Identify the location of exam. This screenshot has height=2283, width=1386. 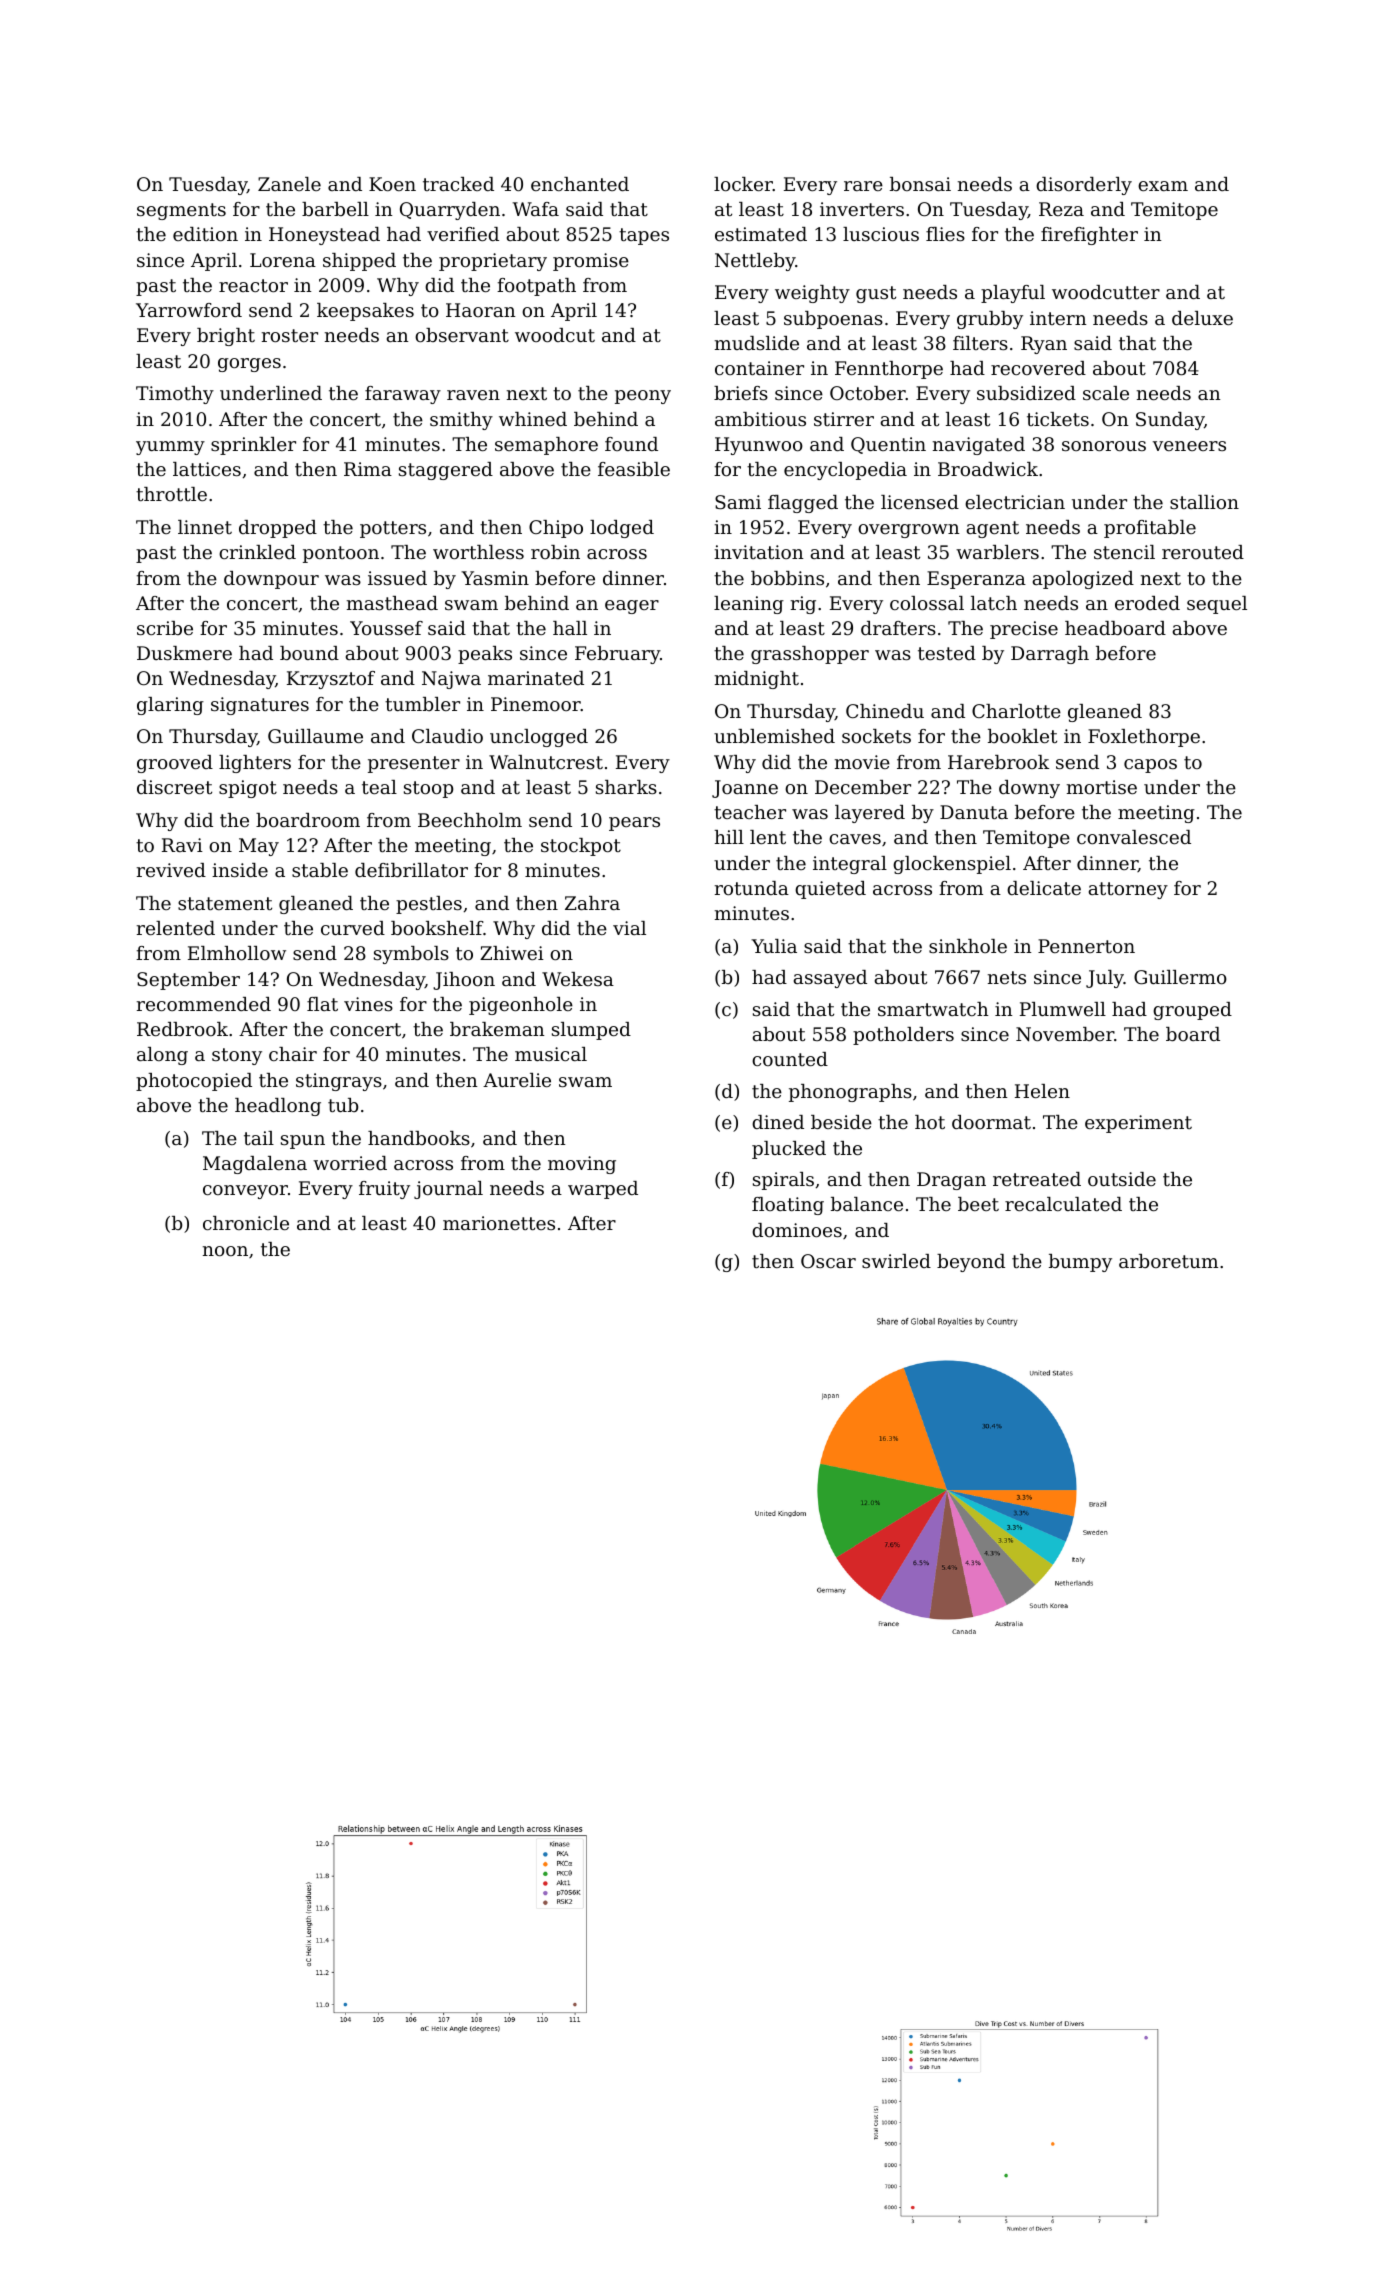
(1163, 186).
